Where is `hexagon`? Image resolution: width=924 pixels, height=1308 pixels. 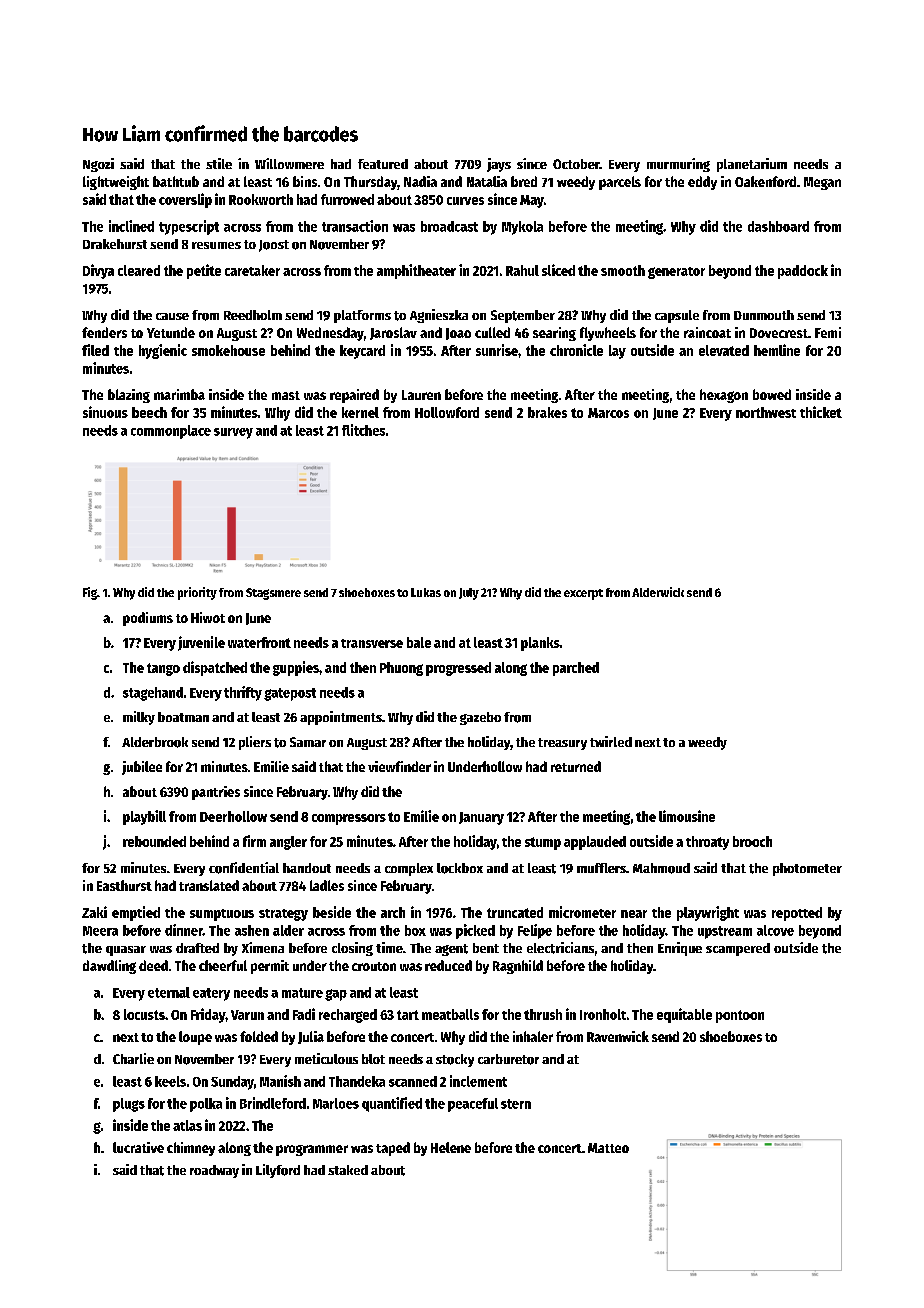
hexagon is located at coordinates (724, 396).
